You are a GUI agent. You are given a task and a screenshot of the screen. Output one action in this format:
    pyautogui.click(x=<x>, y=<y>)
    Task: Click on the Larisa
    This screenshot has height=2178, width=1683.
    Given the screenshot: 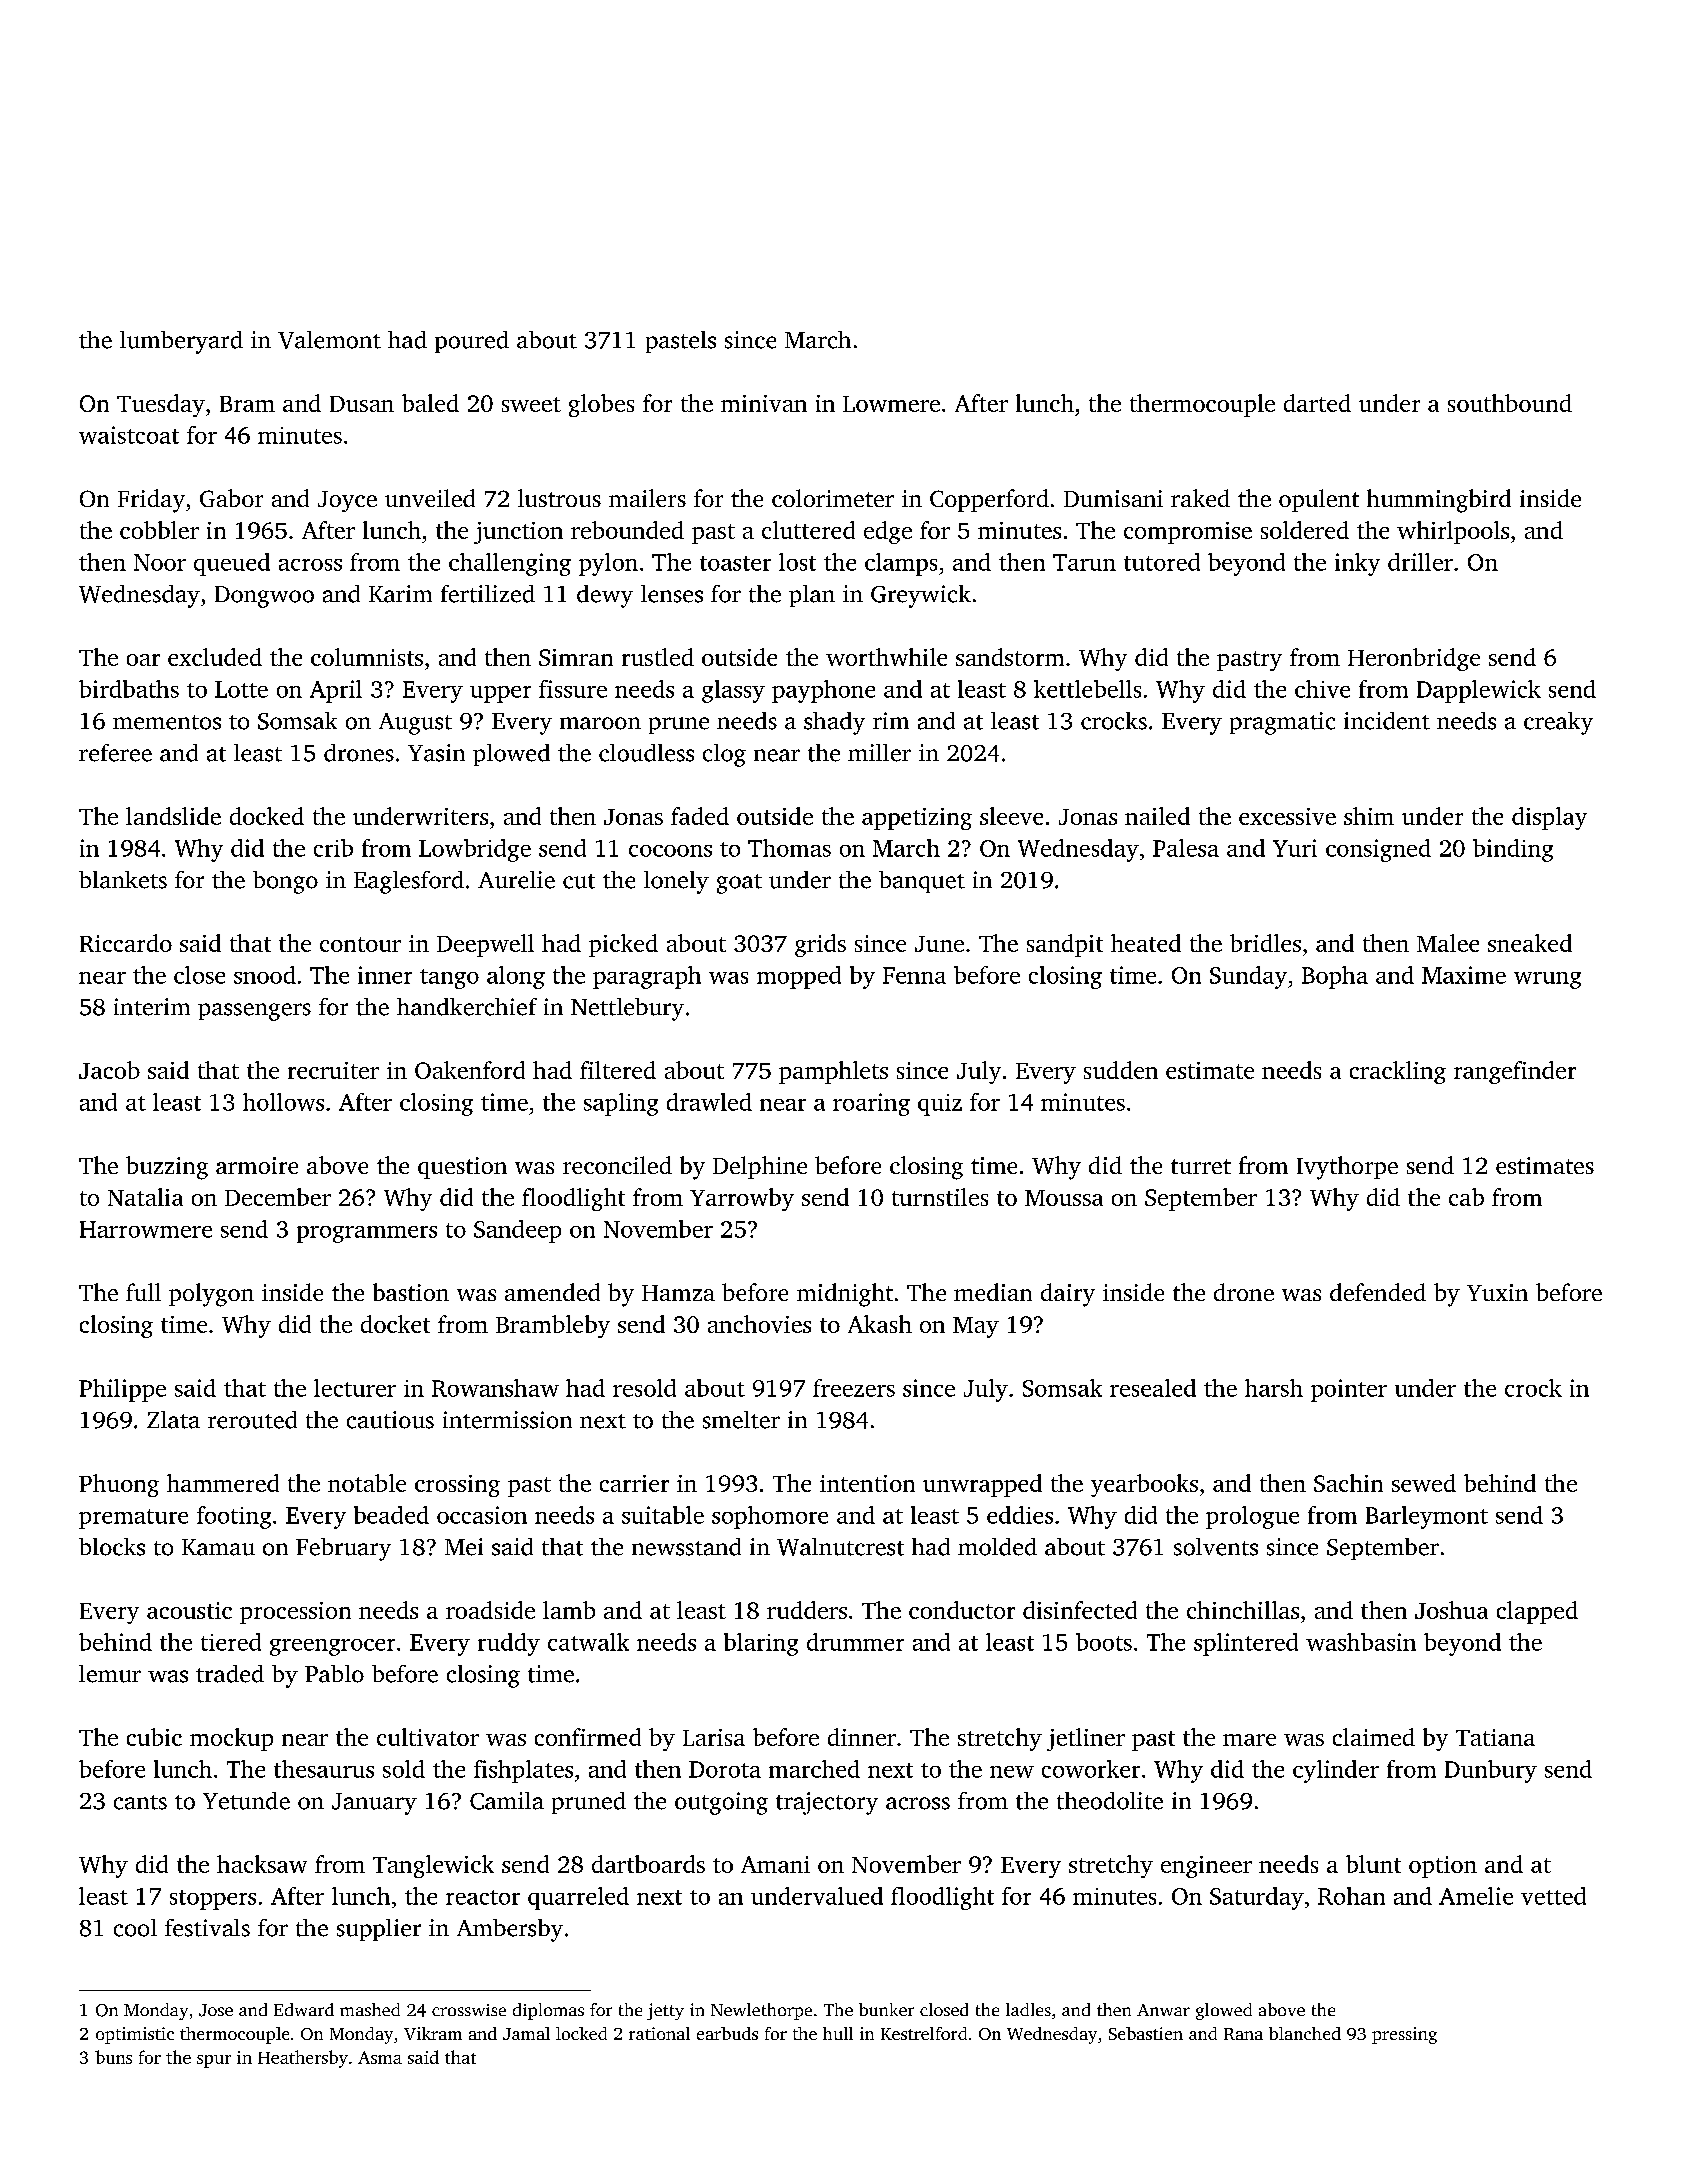 What is the action you would take?
    pyautogui.click(x=714, y=1737)
